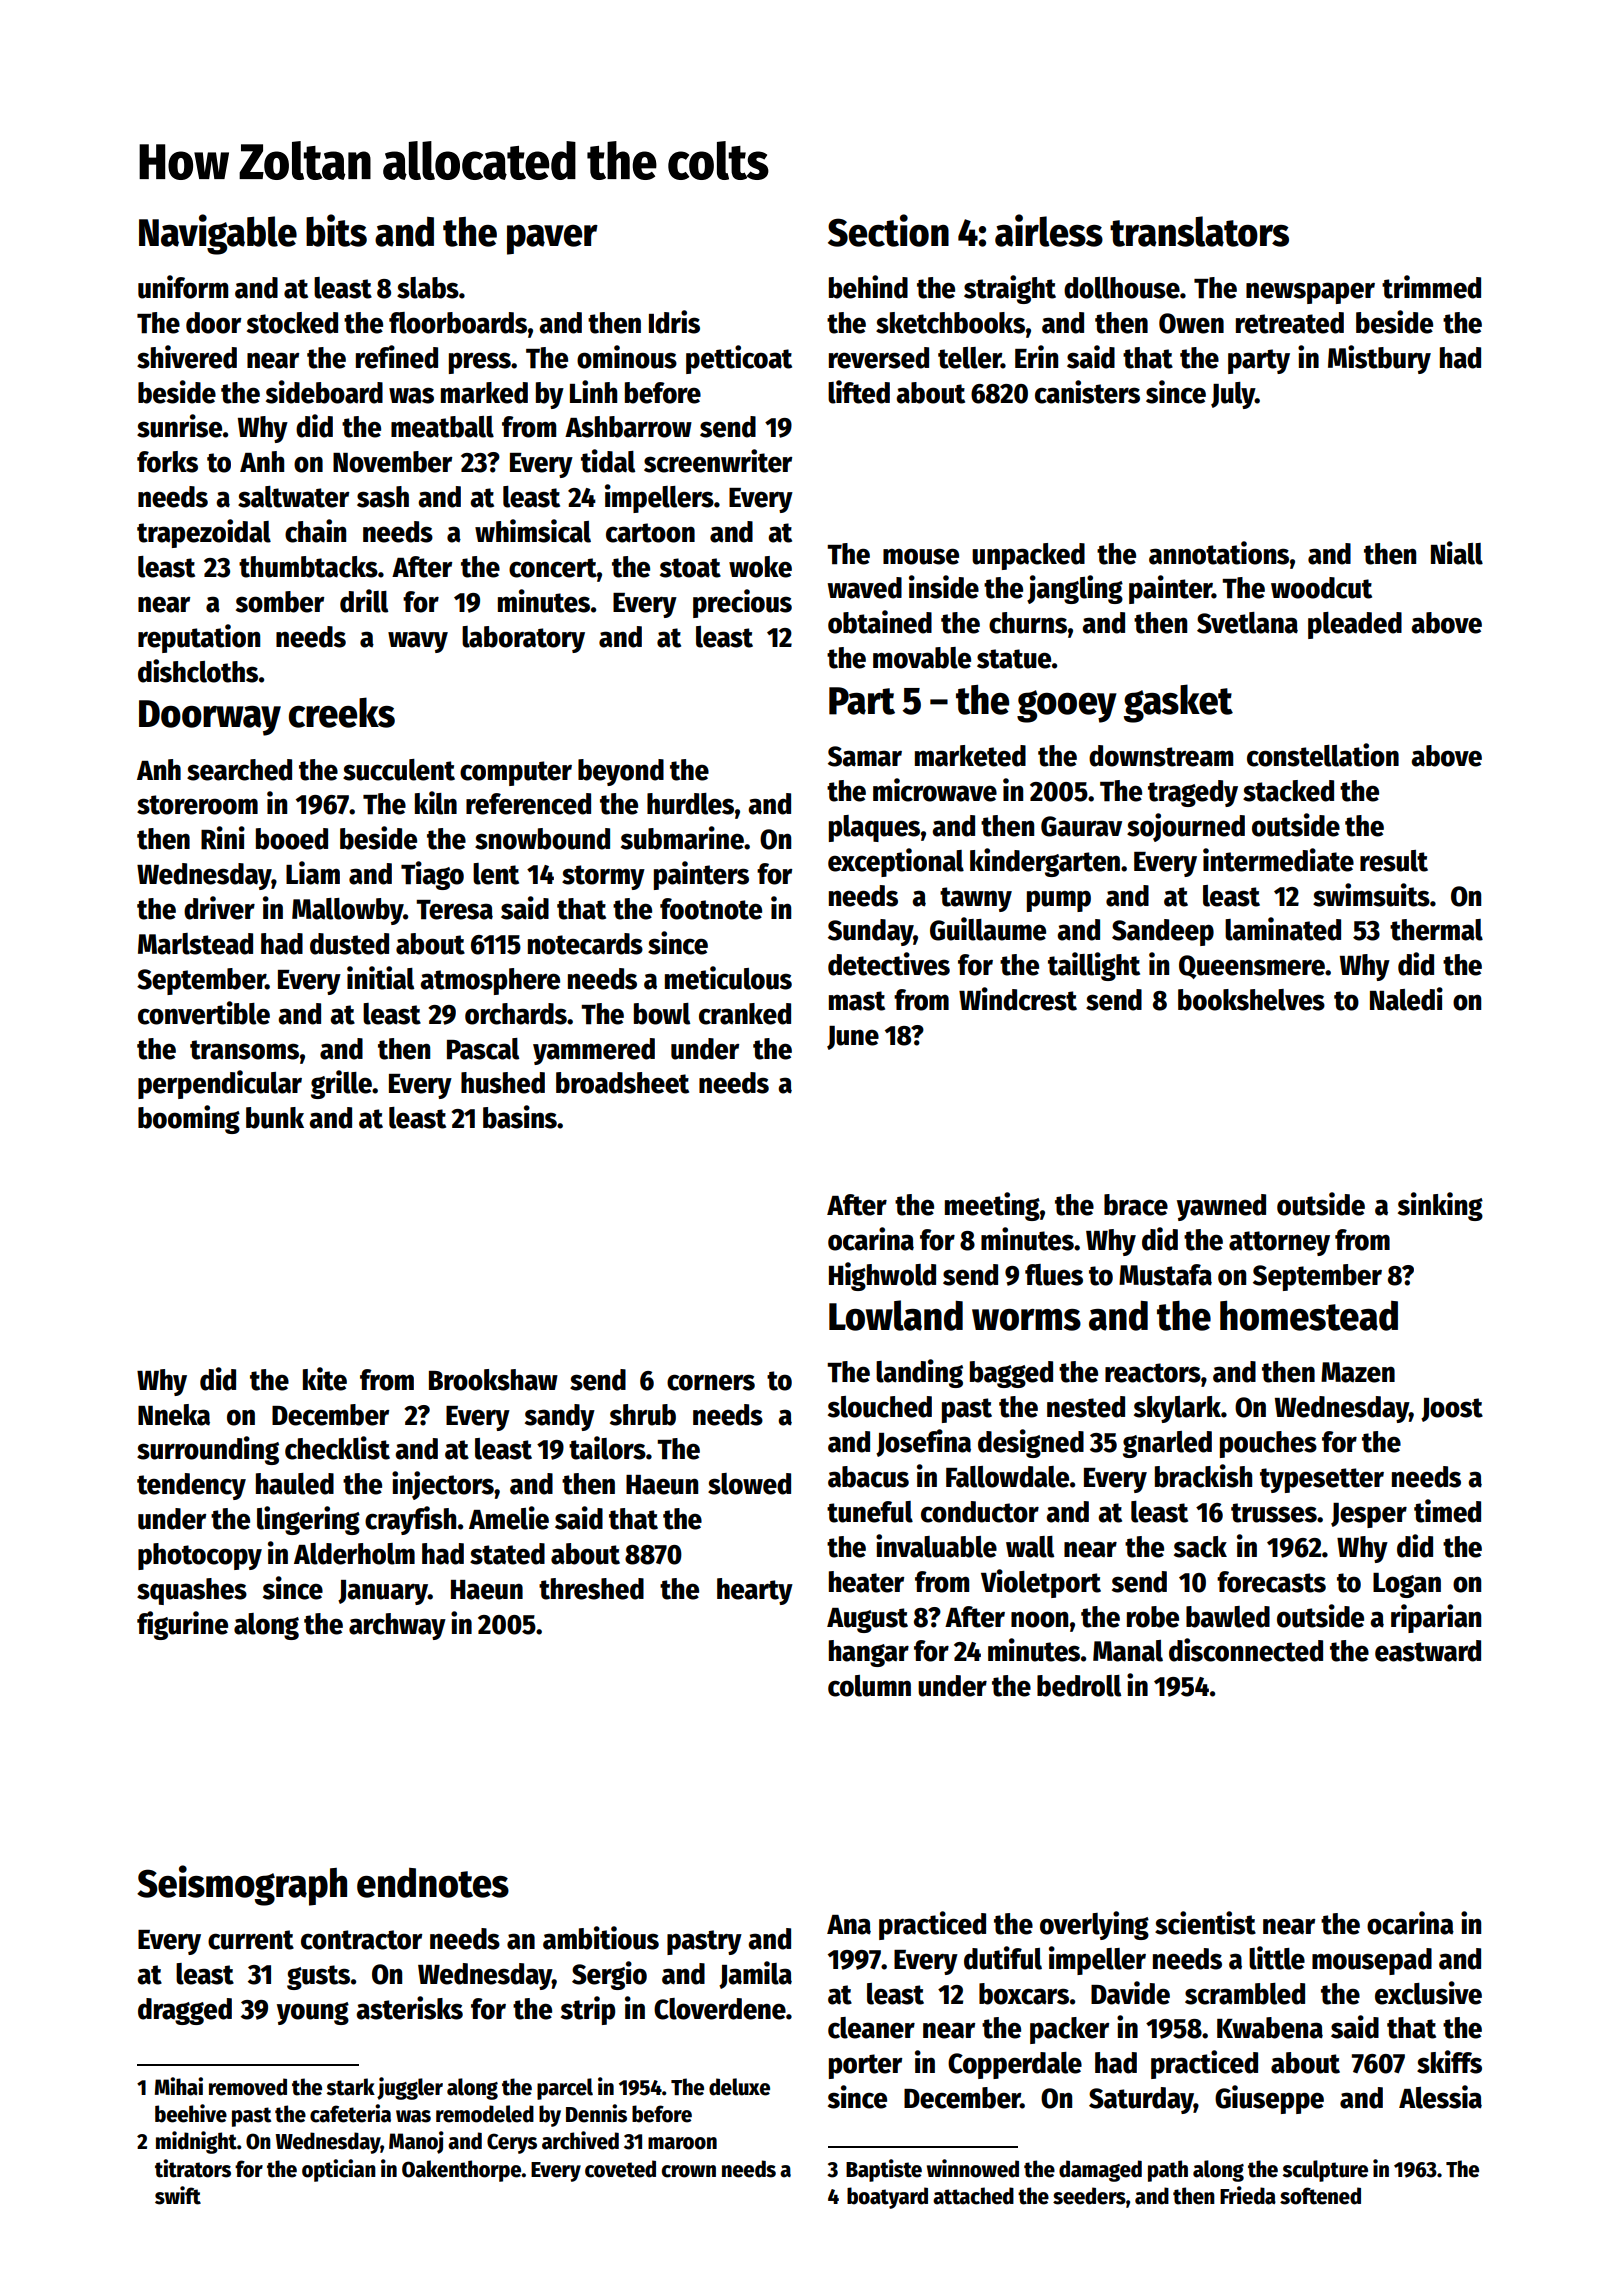 The width and height of the screenshot is (1620, 2292). Describe the element at coordinates (520, 1117) in the screenshot. I see `basins` at that location.
